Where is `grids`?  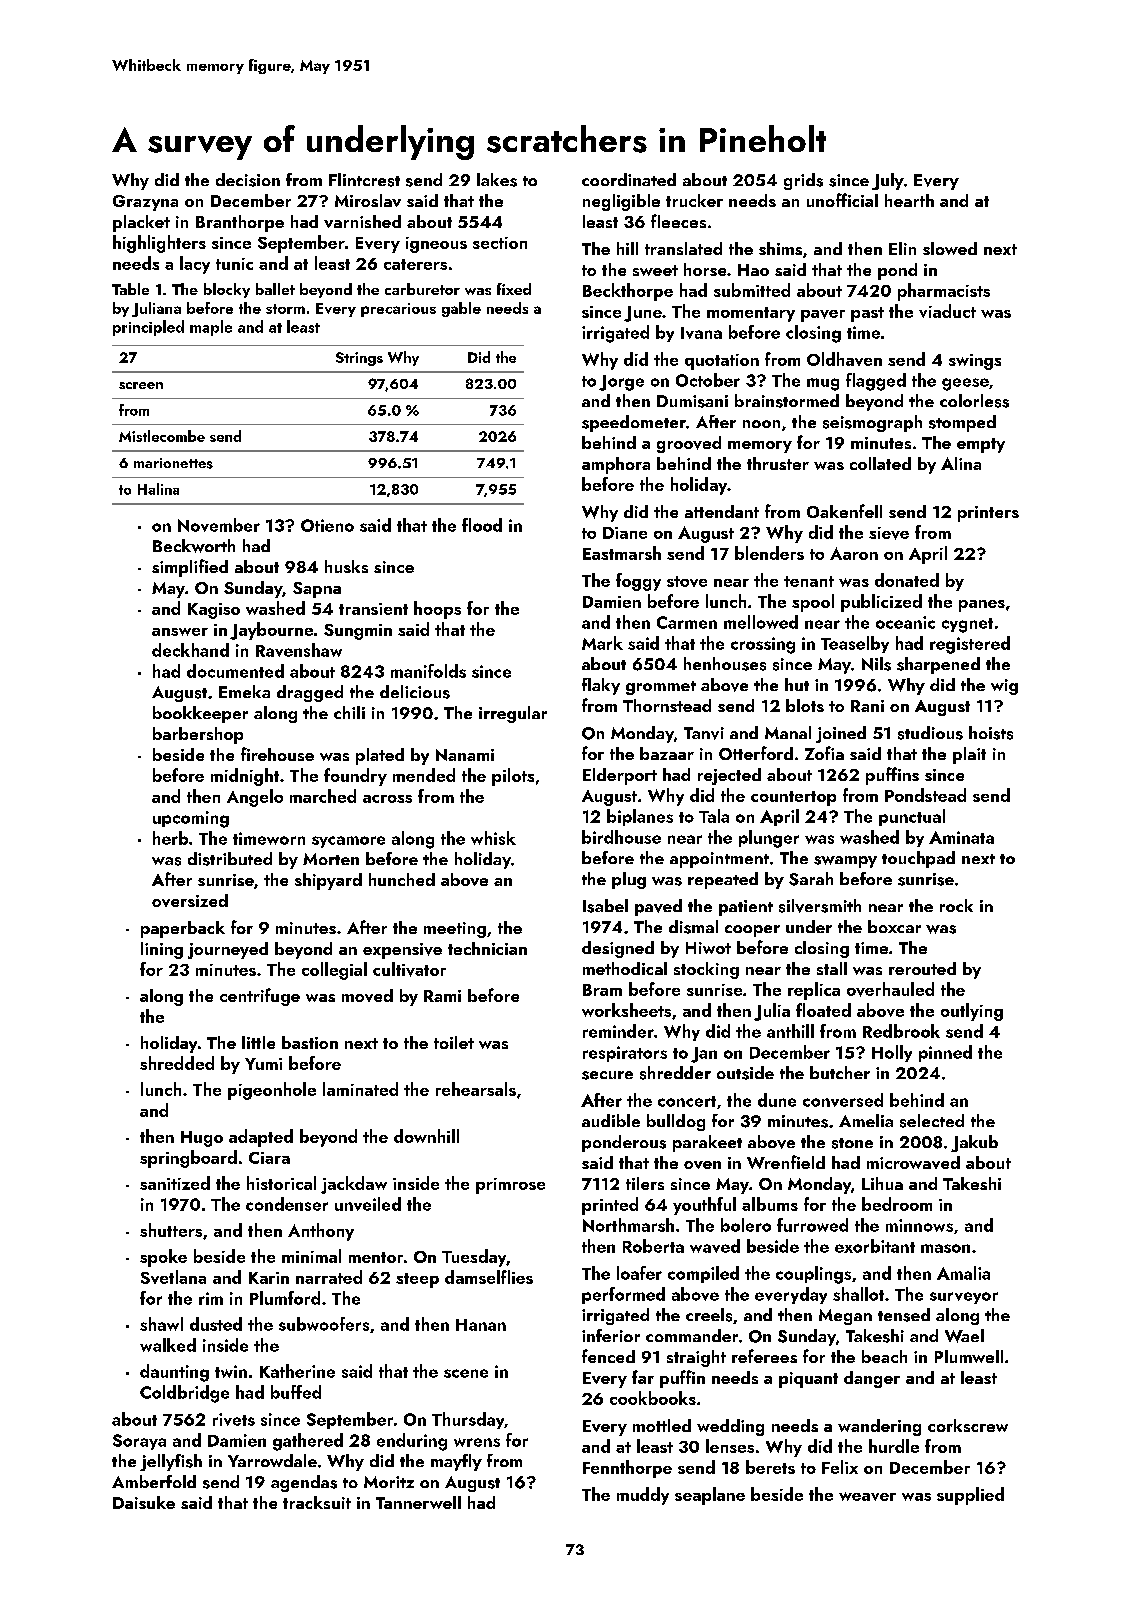
grids is located at coordinates (803, 181).
